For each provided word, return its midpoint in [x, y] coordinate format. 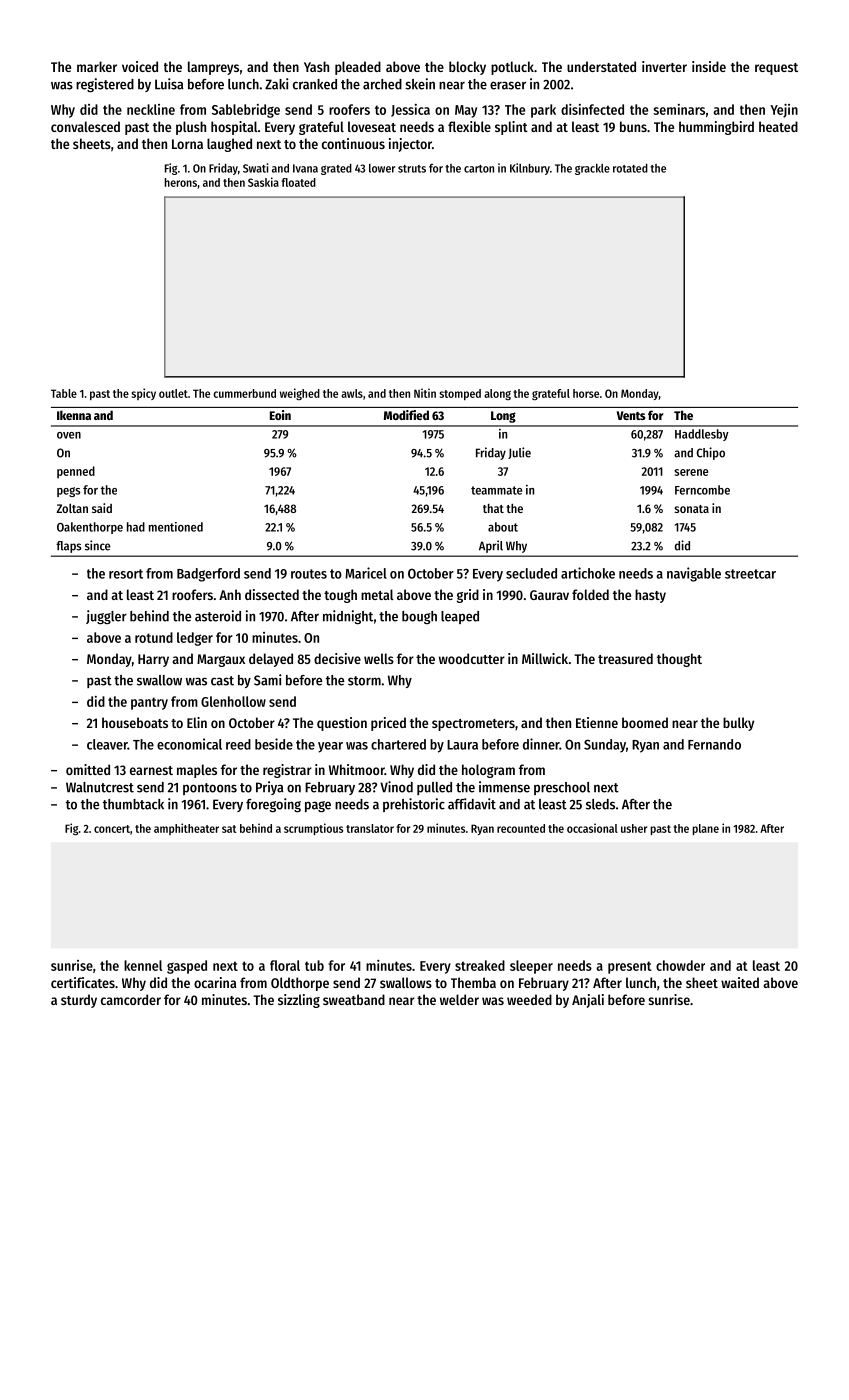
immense [504, 787]
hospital [234, 128]
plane [706, 829]
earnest [151, 770]
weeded [529, 999]
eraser [508, 85]
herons [181, 182]
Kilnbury [530, 169]
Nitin [425, 393]
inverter [664, 66]
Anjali [588, 1001]
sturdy [79, 1001]
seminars [679, 109]
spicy [143, 394]
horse [586, 393]
